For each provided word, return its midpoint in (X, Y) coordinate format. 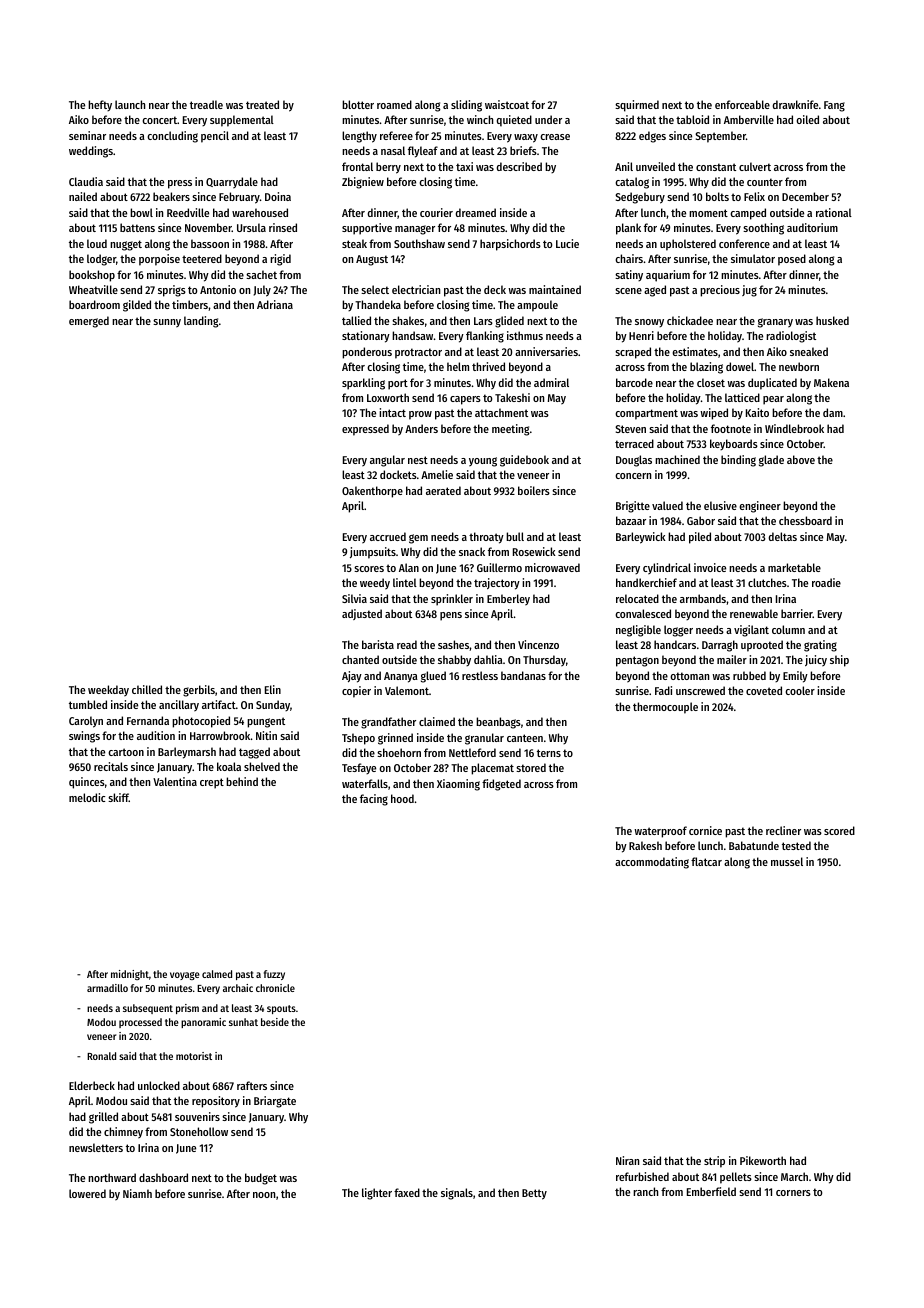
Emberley (508, 600)
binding (738, 461)
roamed (394, 104)
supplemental (242, 121)
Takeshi (512, 397)
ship (839, 661)
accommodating (652, 863)
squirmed (637, 106)
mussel (787, 861)
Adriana (275, 304)
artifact (219, 704)
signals (457, 1194)
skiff (118, 797)
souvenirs (197, 1116)
